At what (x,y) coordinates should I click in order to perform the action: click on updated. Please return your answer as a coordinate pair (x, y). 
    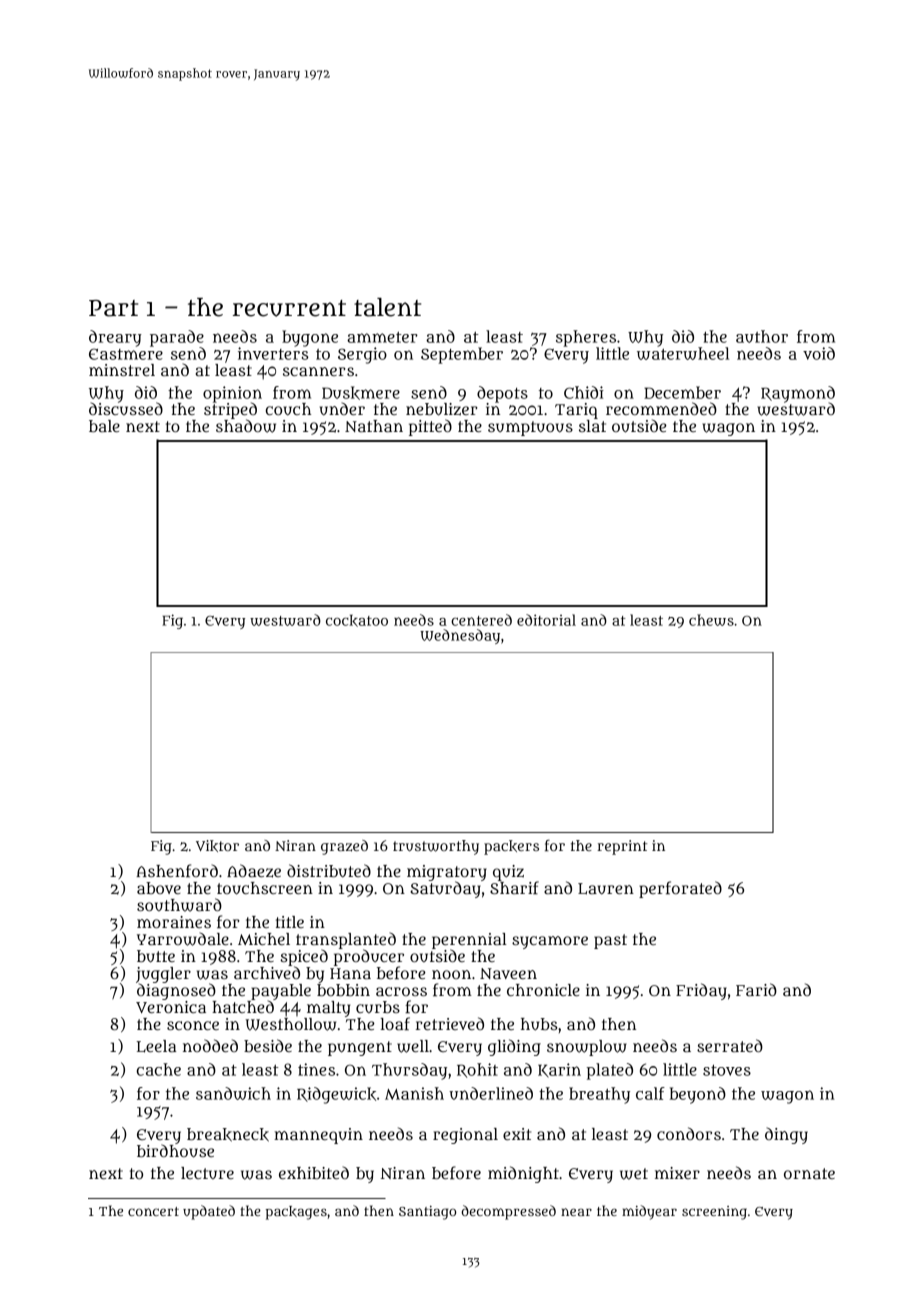
    Looking at the image, I should click on (209, 1212).
